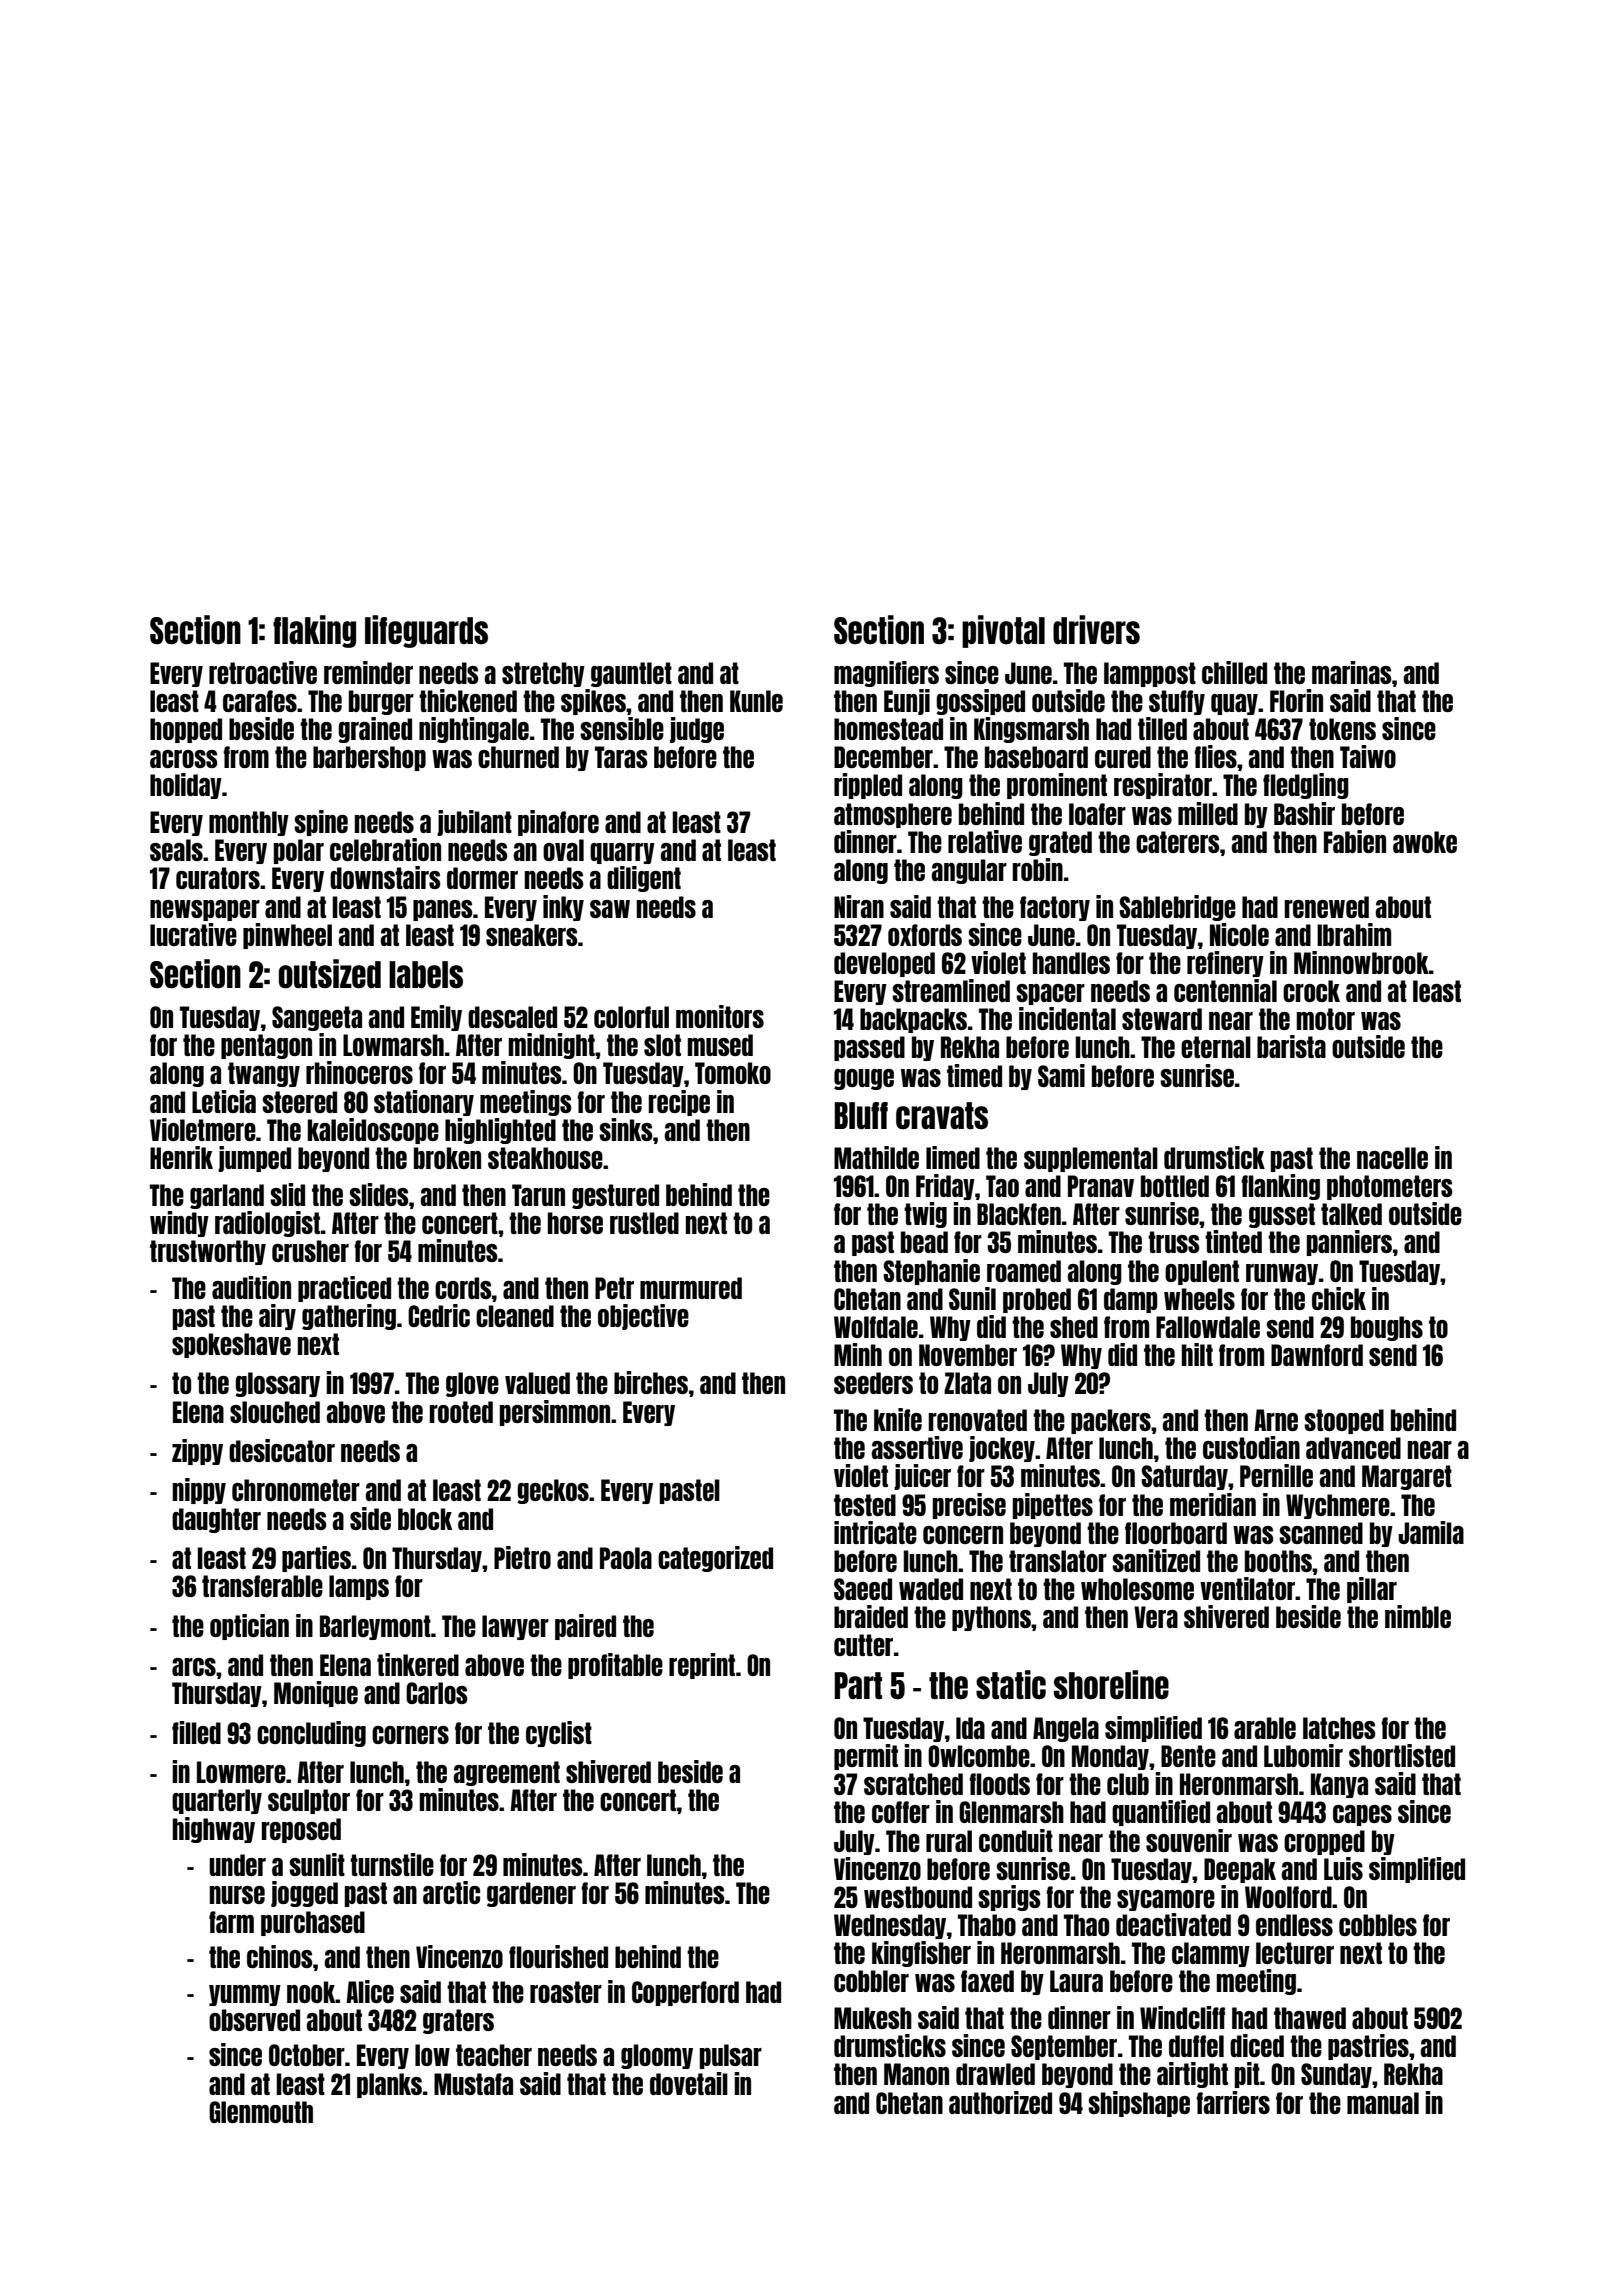 Image resolution: width=1620 pixels, height=2292 pixels. What do you see at coordinates (1372, 1590) in the screenshot?
I see `pillar` at bounding box center [1372, 1590].
